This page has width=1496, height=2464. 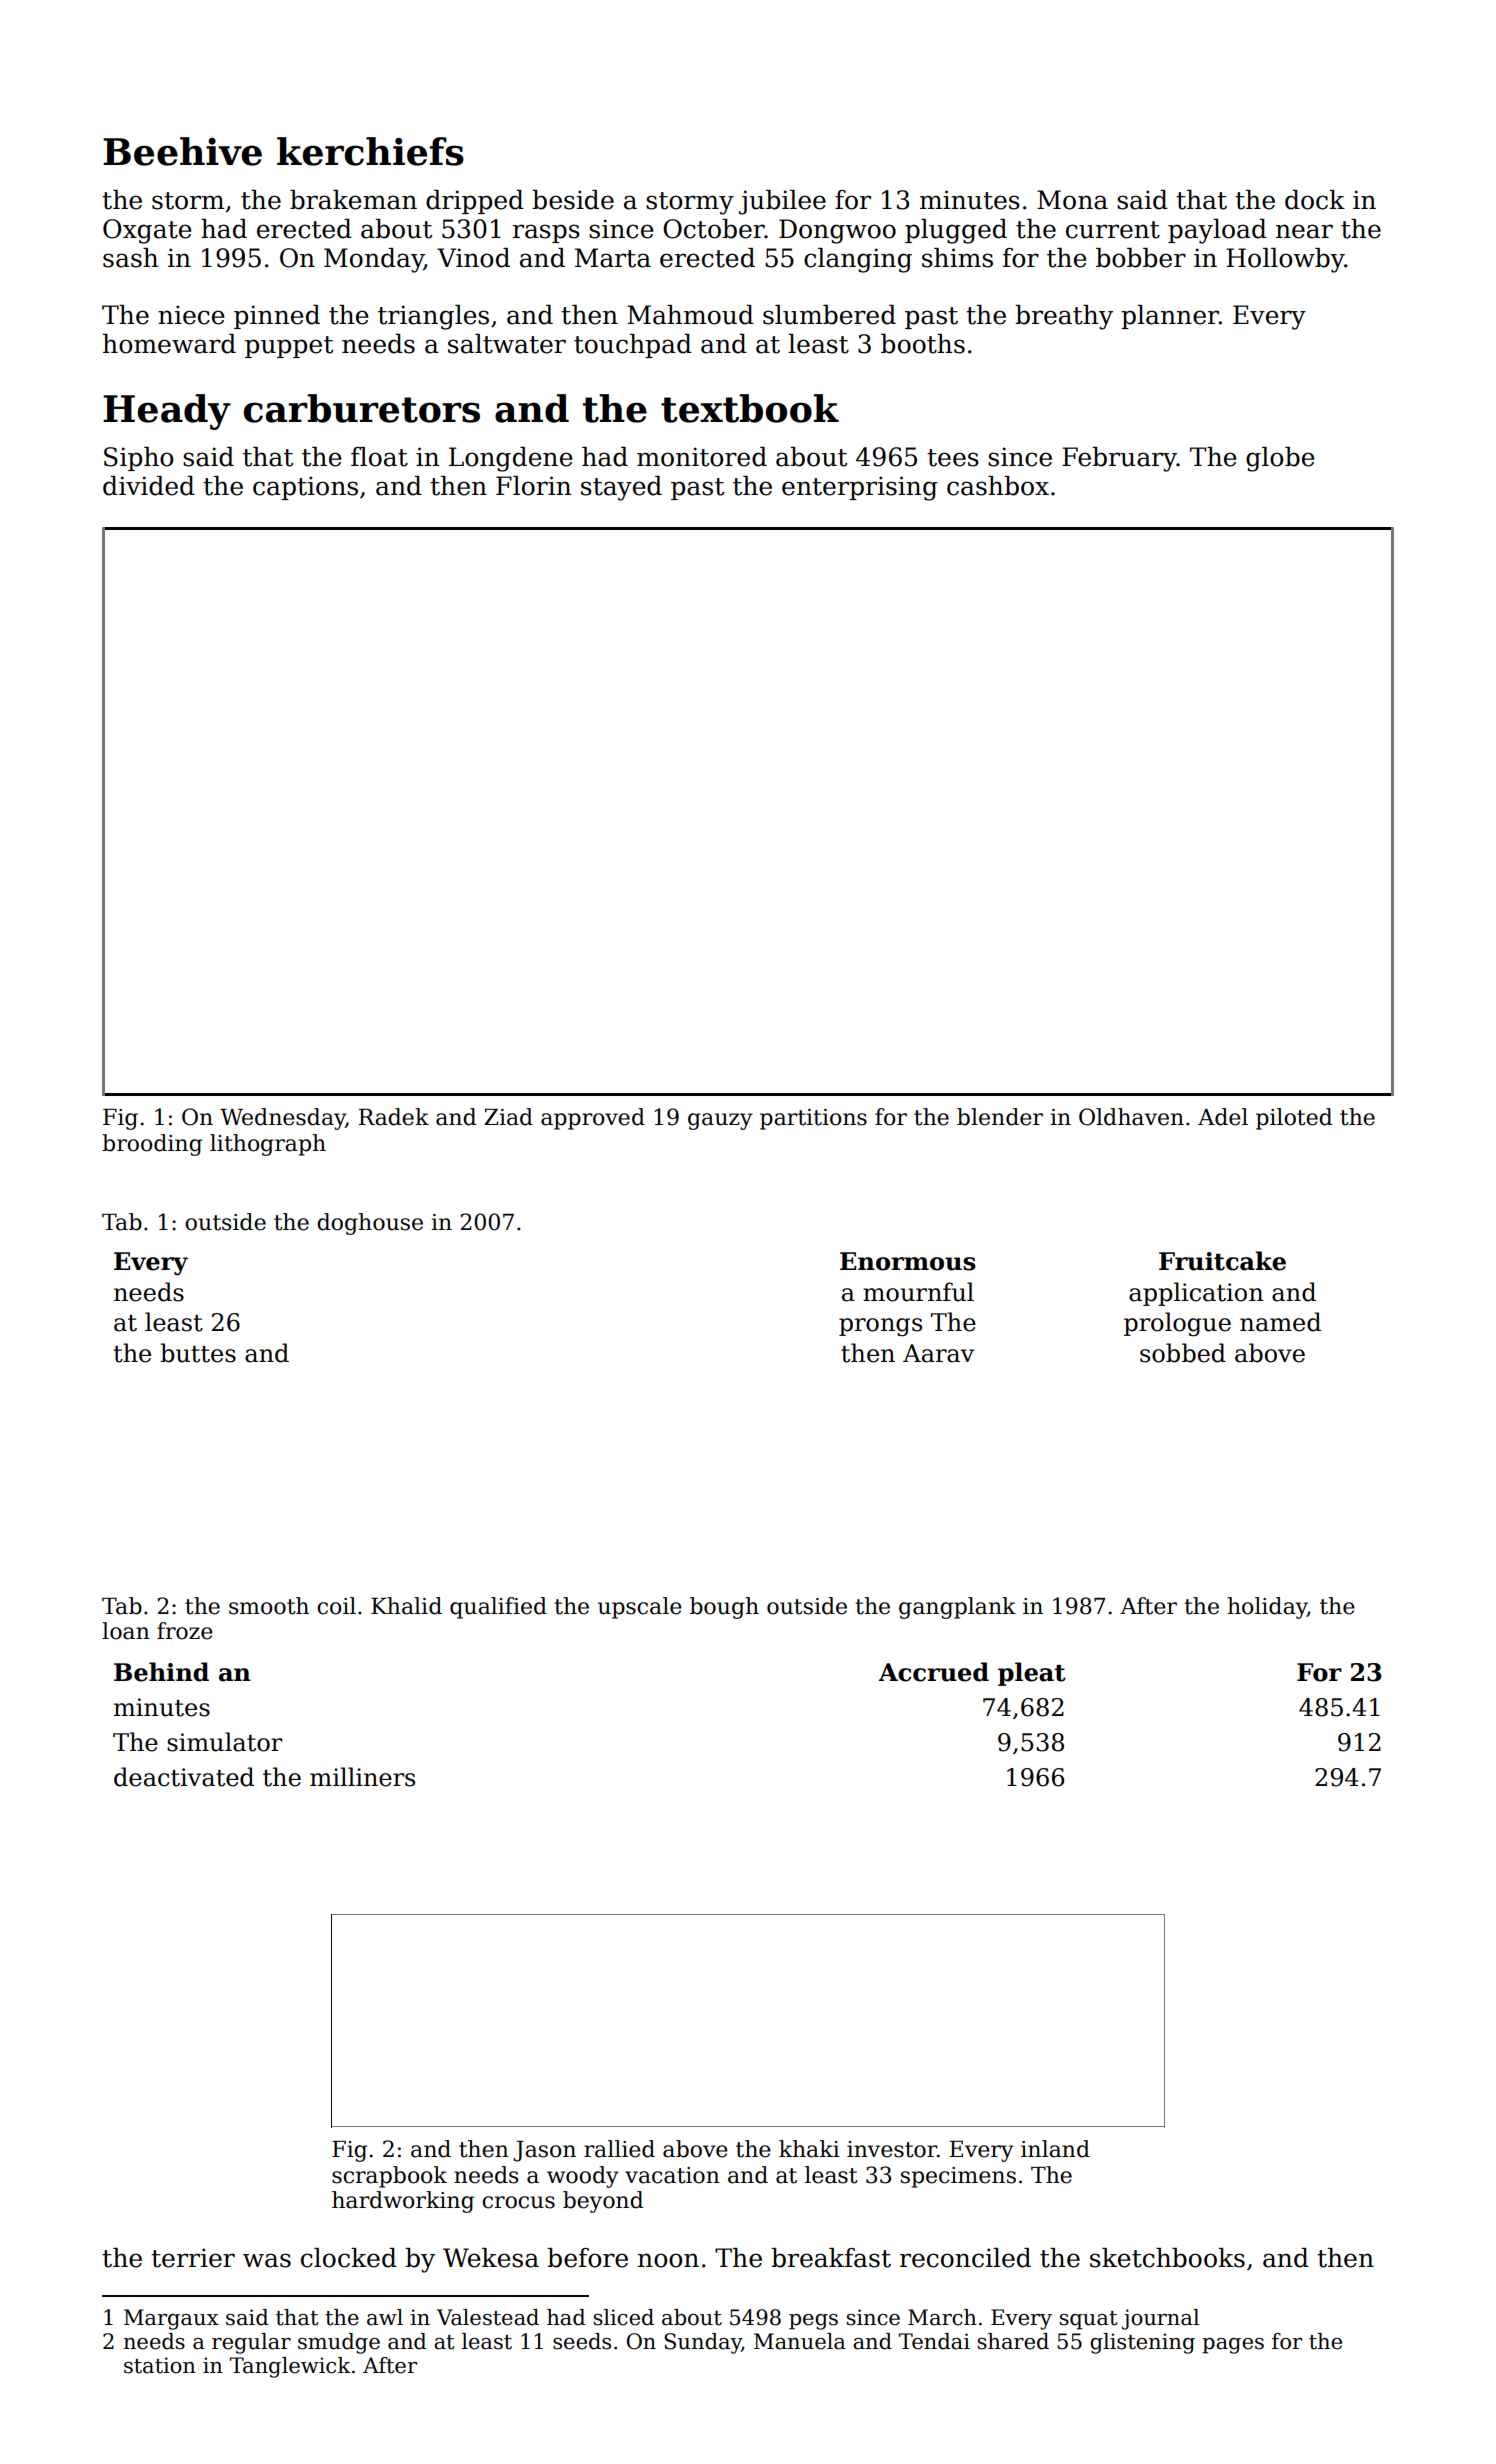 What do you see at coordinates (1267, 1608) in the page?
I see `holiday` at bounding box center [1267, 1608].
